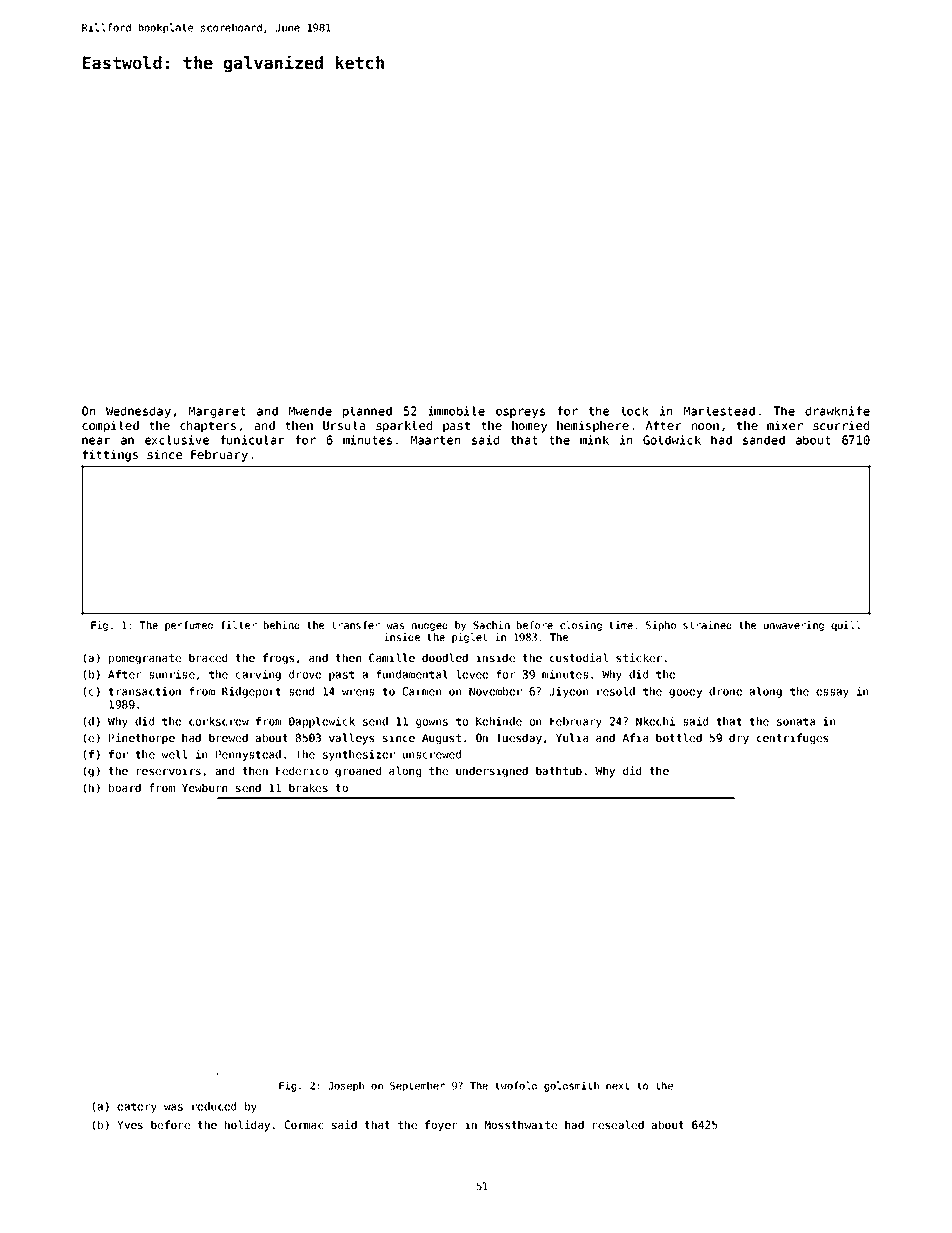  What do you see at coordinates (571, 1086) in the screenshot?
I see `goldsmith` at bounding box center [571, 1086].
